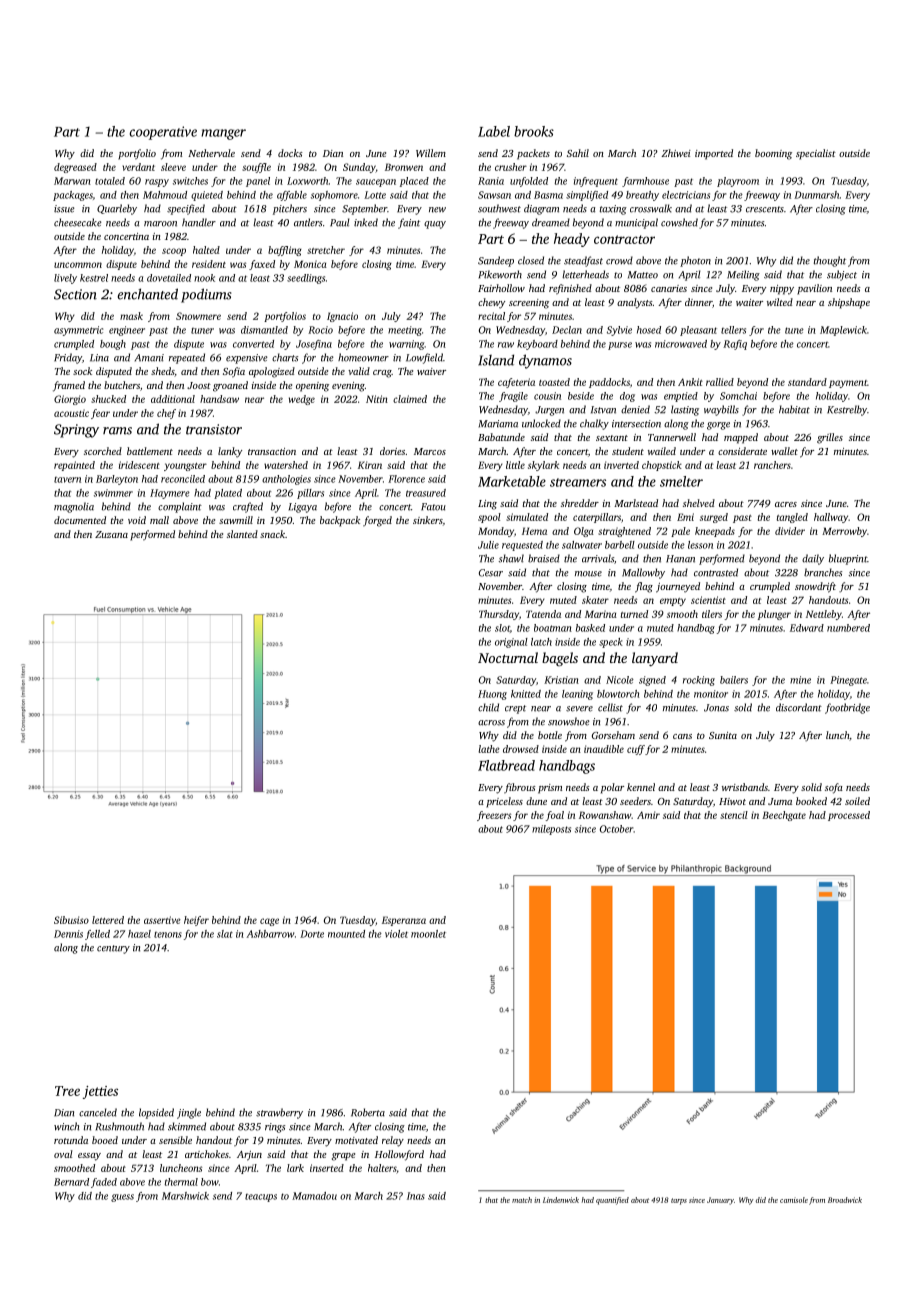 This document has width=924, height=1308. What do you see at coordinates (326, 250) in the document?
I see `stretcher` at bounding box center [326, 250].
